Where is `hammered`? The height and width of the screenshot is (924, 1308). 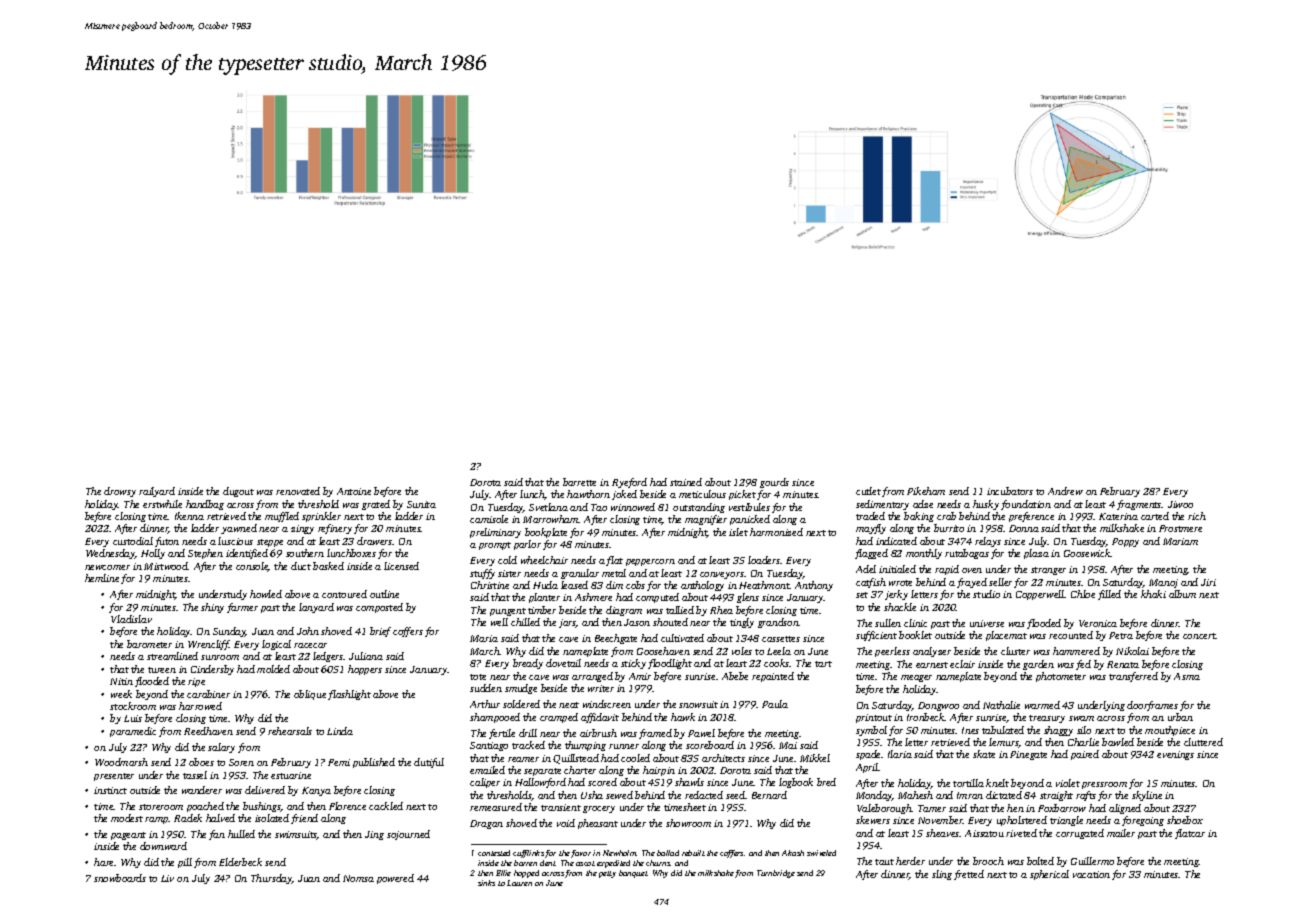
hammered is located at coordinates (1076, 651).
